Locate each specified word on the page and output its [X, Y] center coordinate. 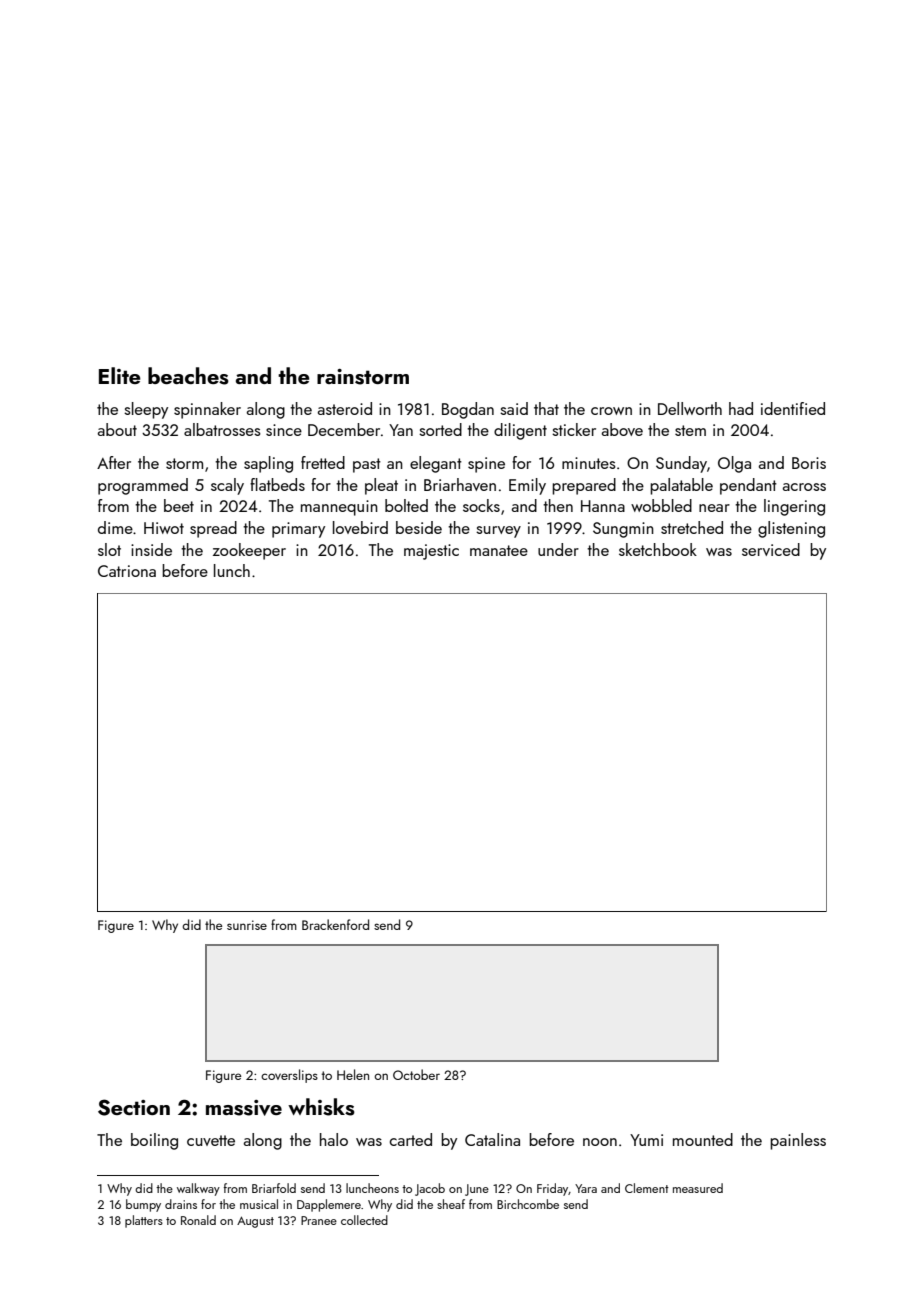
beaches [188, 376]
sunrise [247, 925]
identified [793, 408]
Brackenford [335, 924]
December [344, 429]
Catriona [127, 571]
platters [144, 1221]
